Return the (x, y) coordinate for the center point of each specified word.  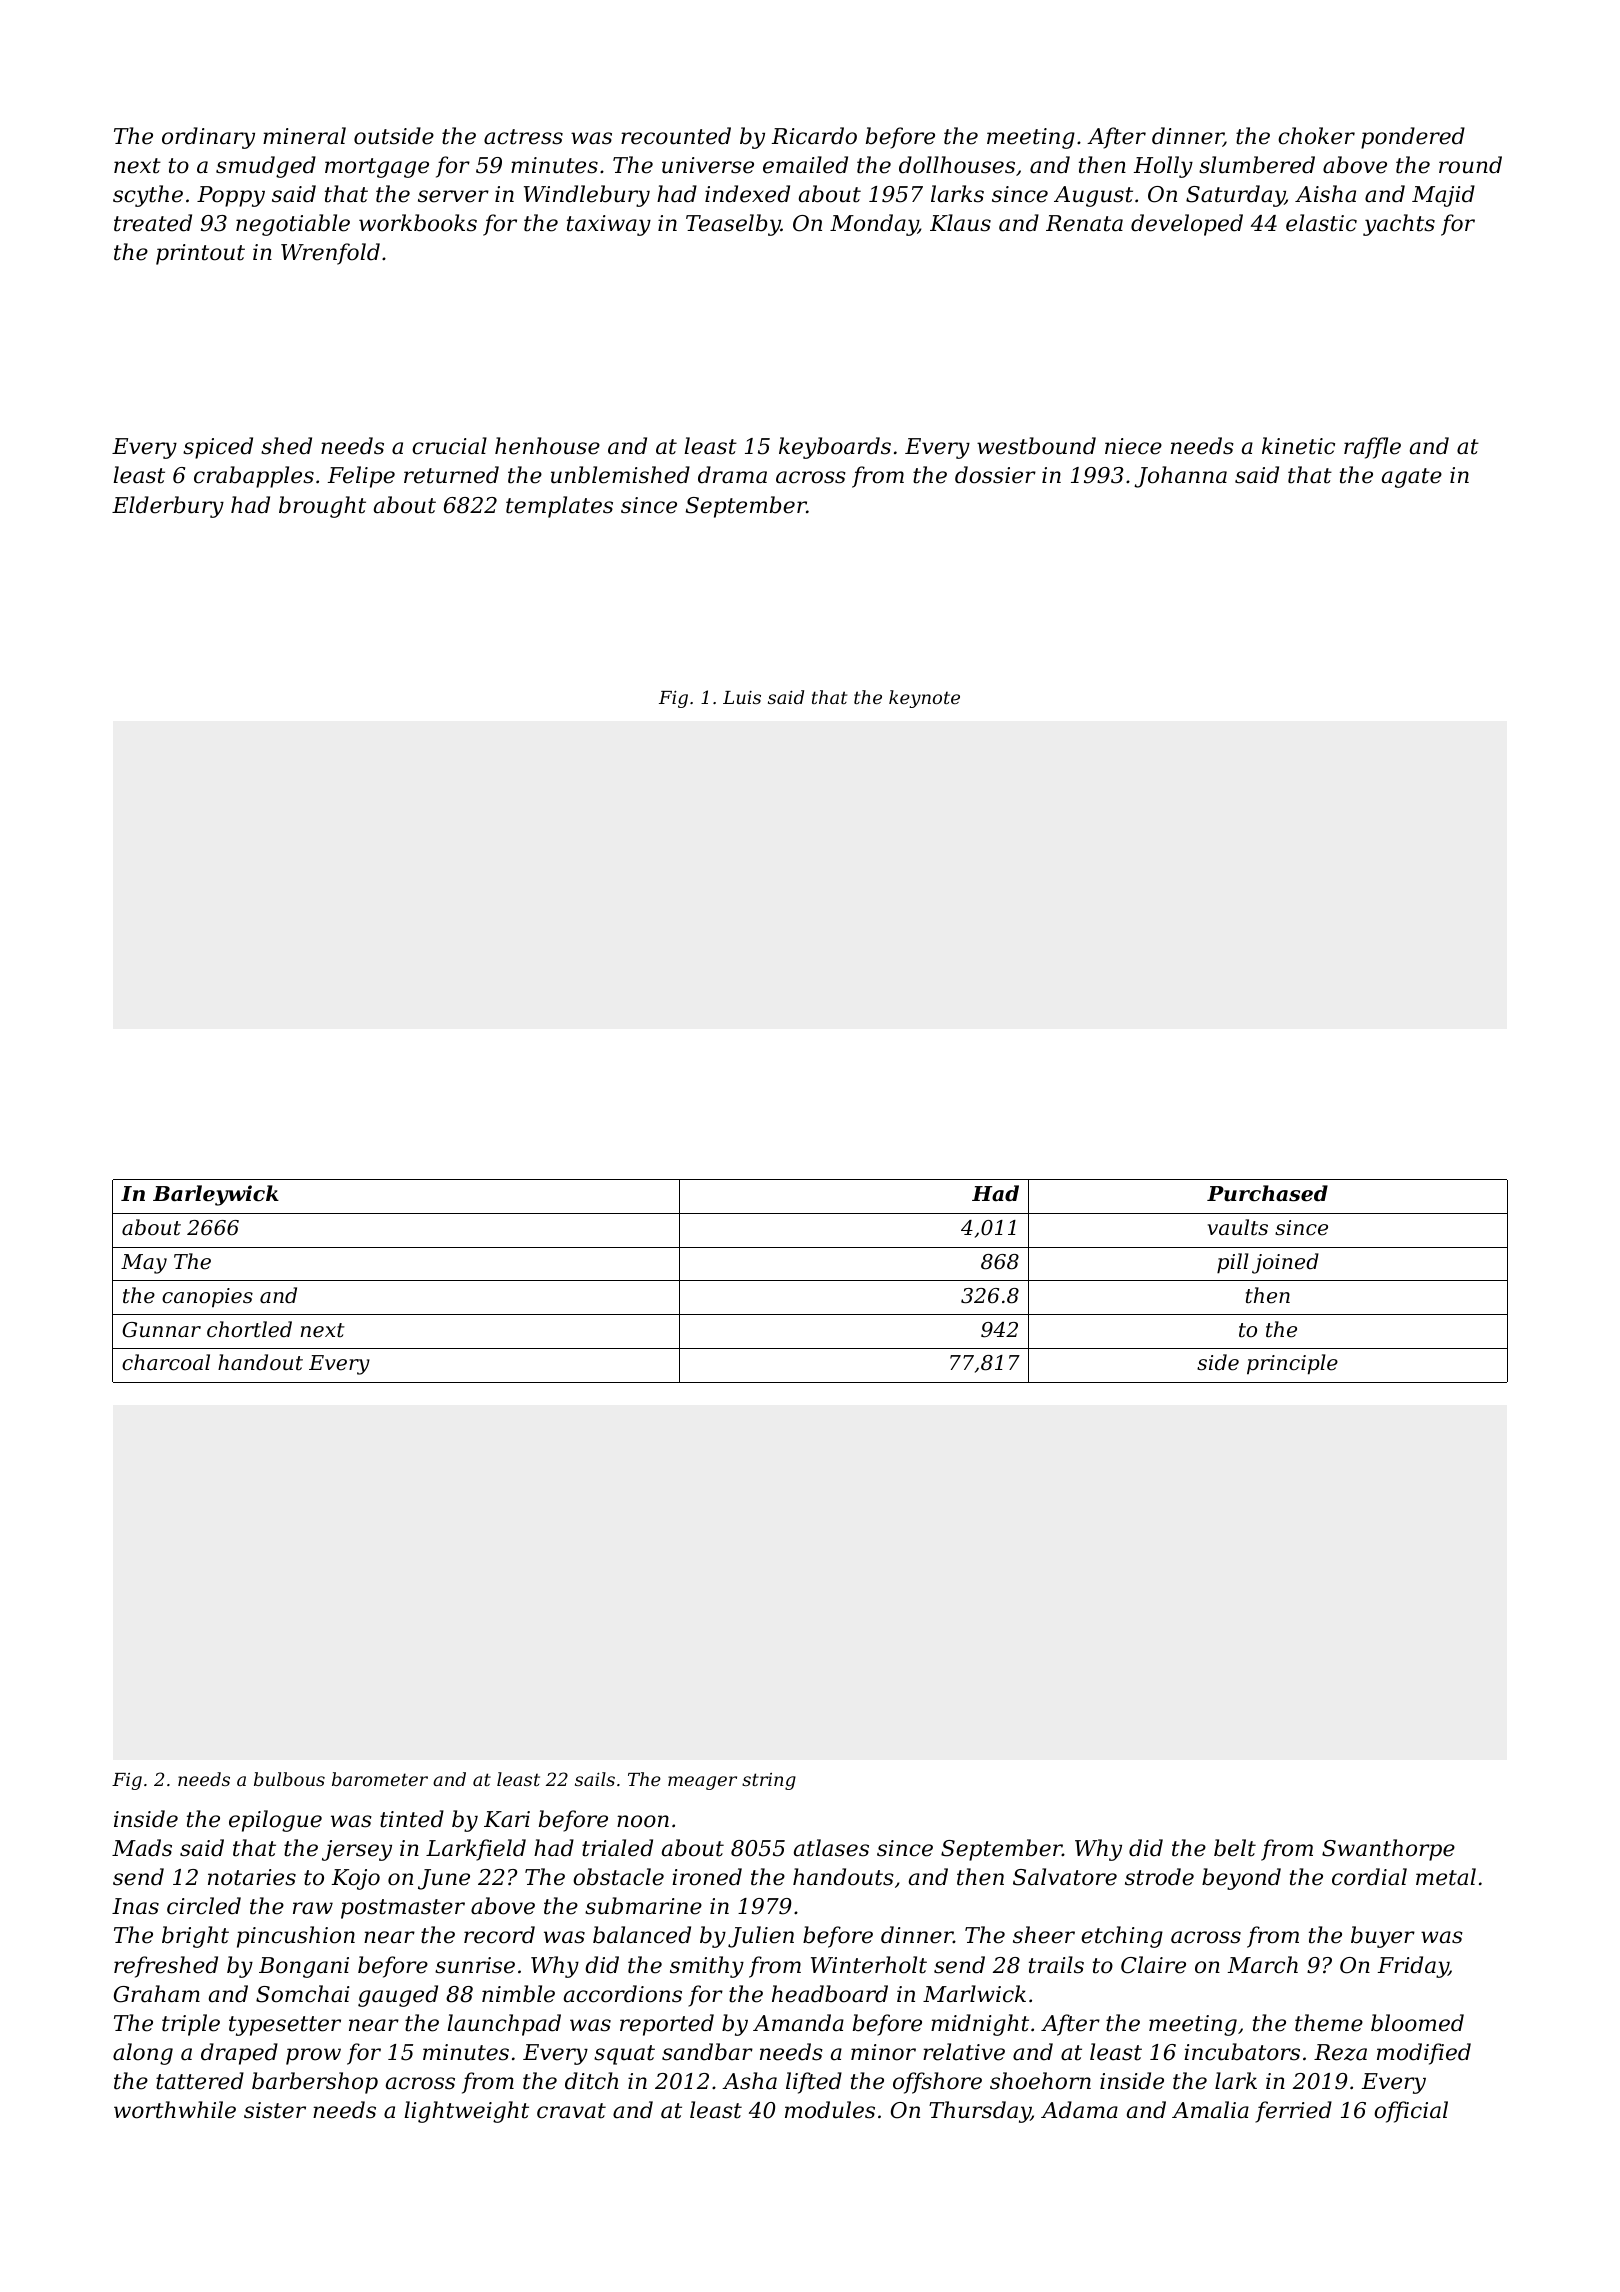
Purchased (1267, 1193)
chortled (249, 1329)
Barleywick (216, 1195)
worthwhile (175, 2110)
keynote (924, 699)
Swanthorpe (1388, 1850)
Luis (742, 697)
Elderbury (168, 507)
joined (1285, 1263)
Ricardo (814, 136)
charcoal (166, 1362)
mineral (304, 136)
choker (1316, 136)
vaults (1238, 1227)
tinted (412, 1819)
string (769, 1781)
